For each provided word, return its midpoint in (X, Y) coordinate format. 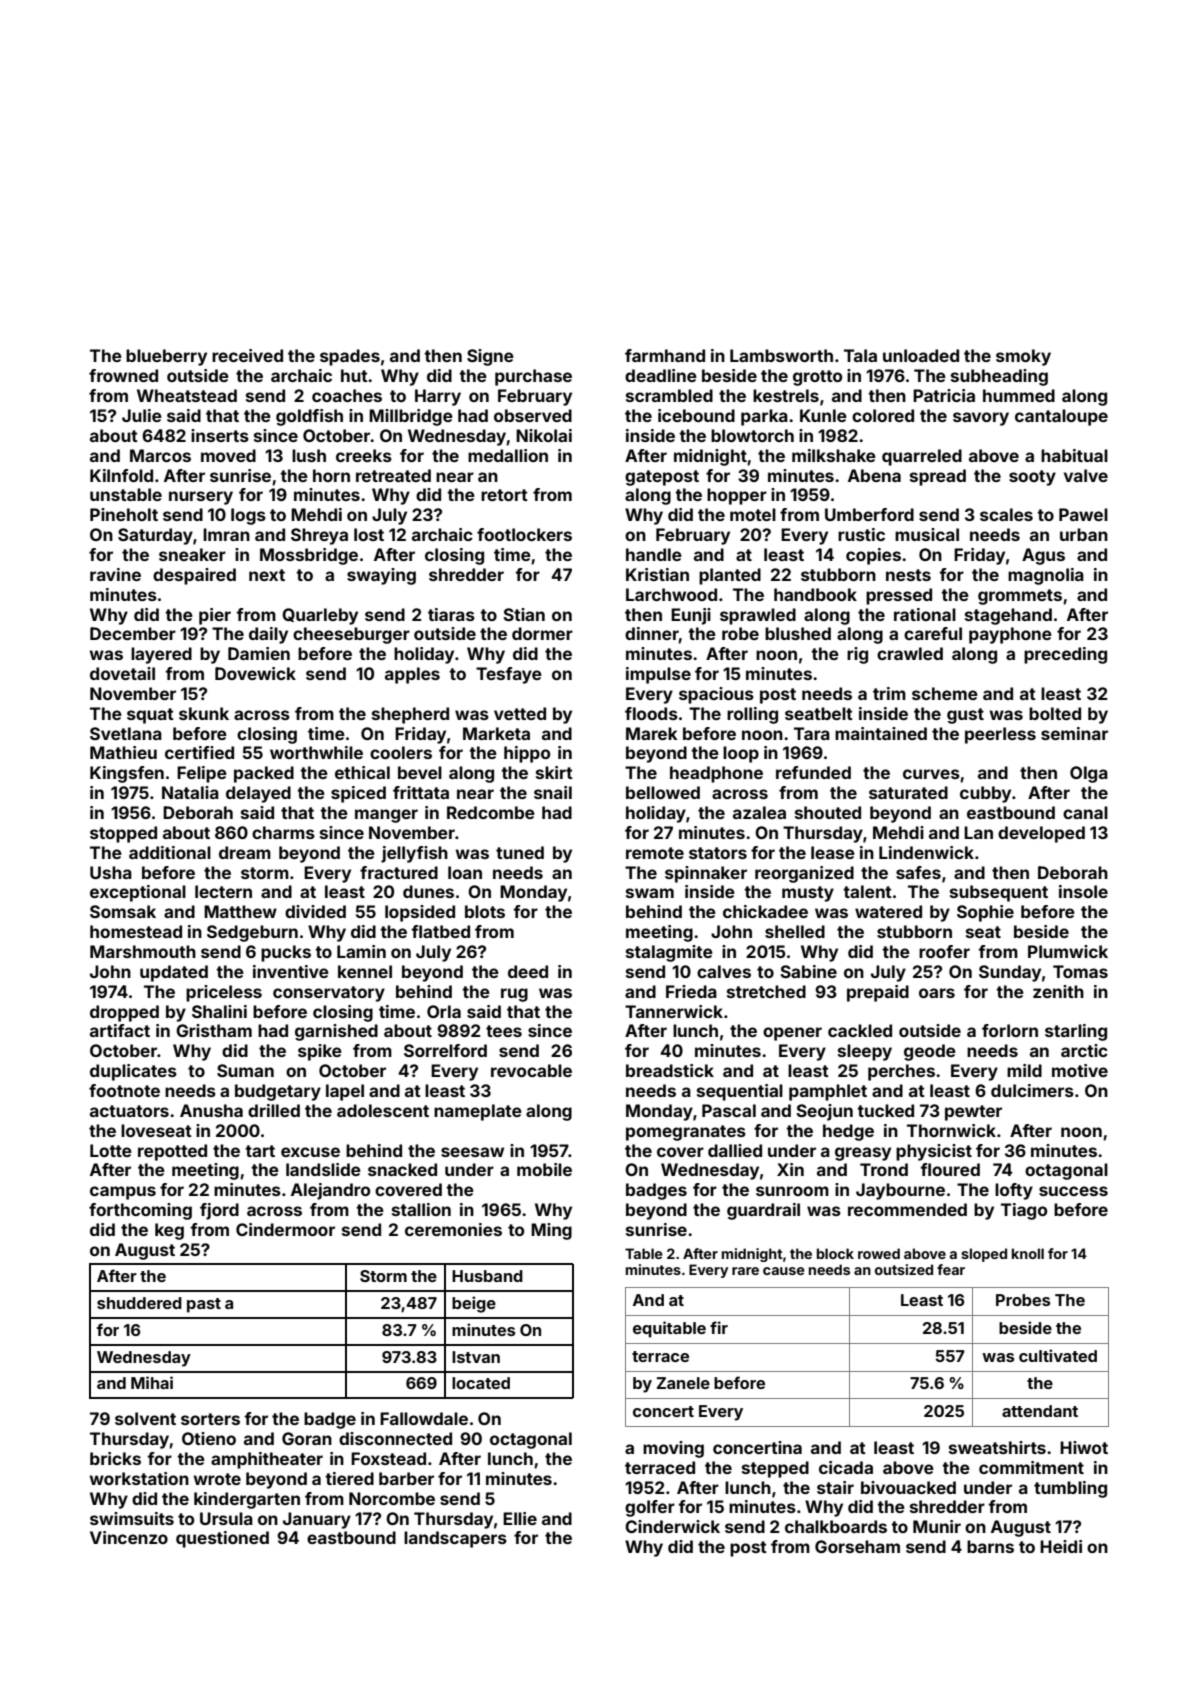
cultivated (1058, 1355)
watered (888, 911)
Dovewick (255, 673)
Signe (490, 357)
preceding (1065, 655)
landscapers (455, 1539)
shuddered (139, 1303)
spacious (716, 695)
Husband (487, 1276)
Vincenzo (129, 1537)
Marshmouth (143, 951)
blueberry (166, 357)
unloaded (921, 355)
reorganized (804, 874)
